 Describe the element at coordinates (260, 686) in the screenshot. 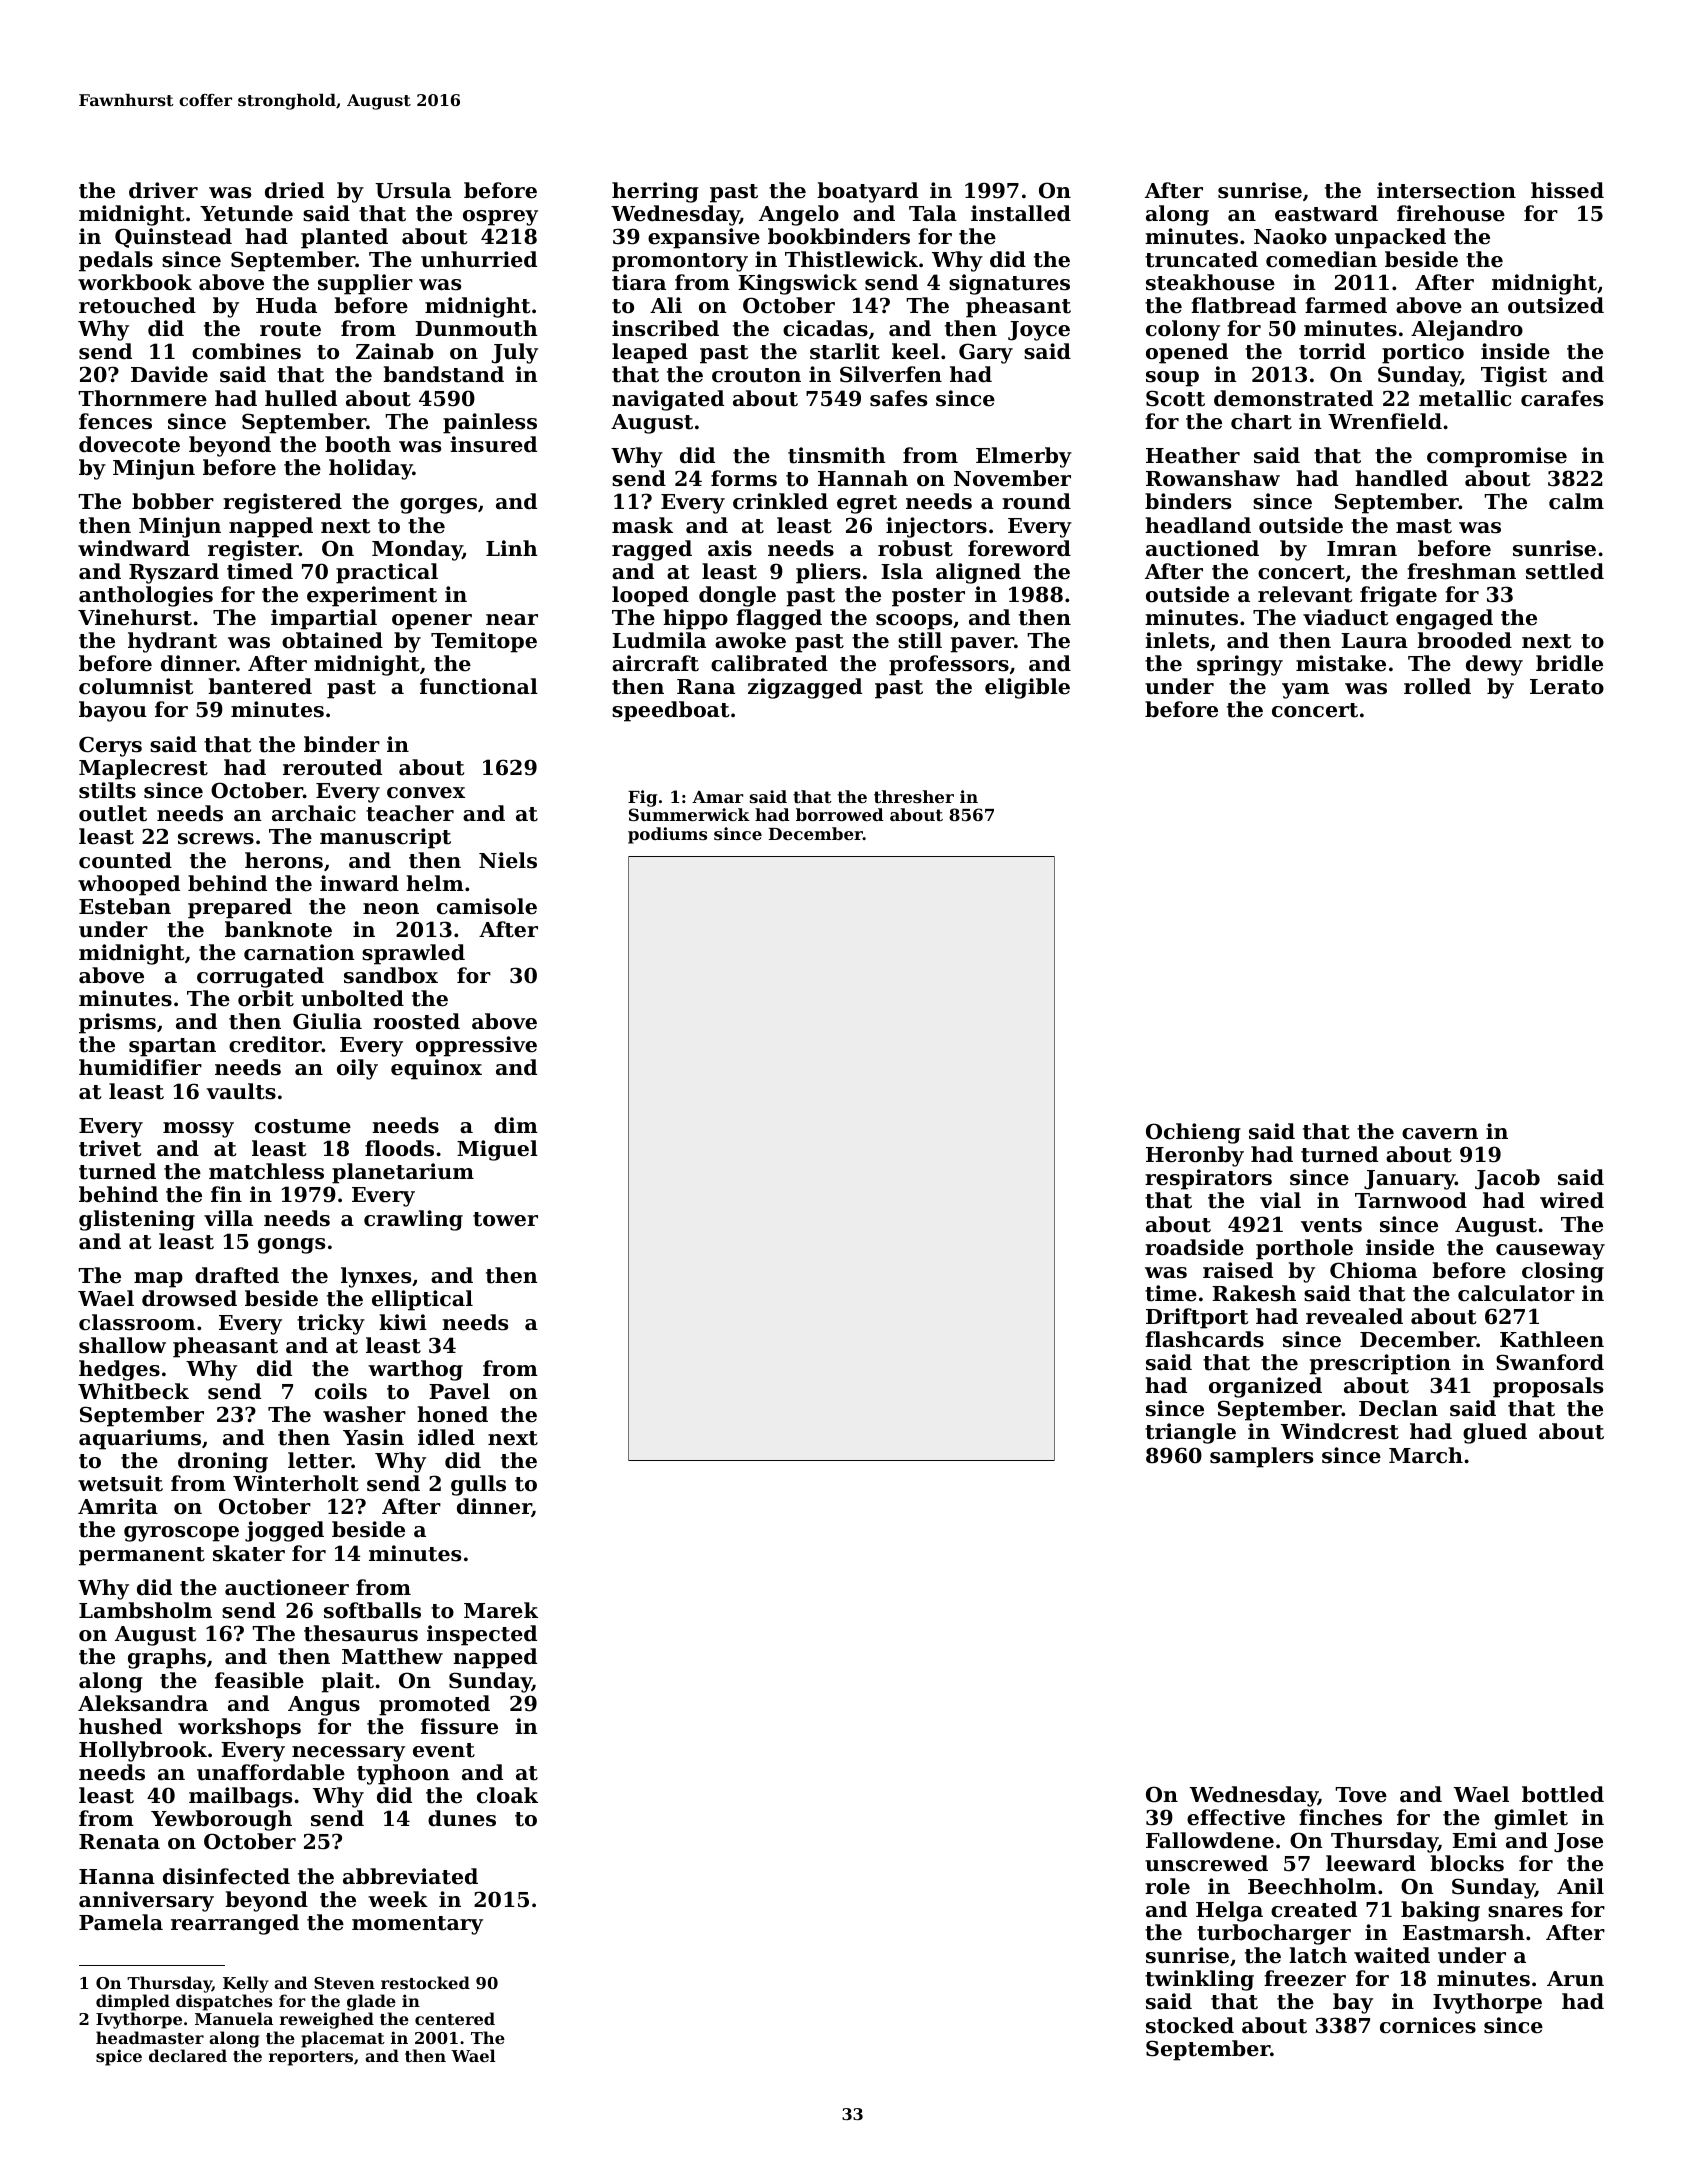

I see `bantered` at that location.
